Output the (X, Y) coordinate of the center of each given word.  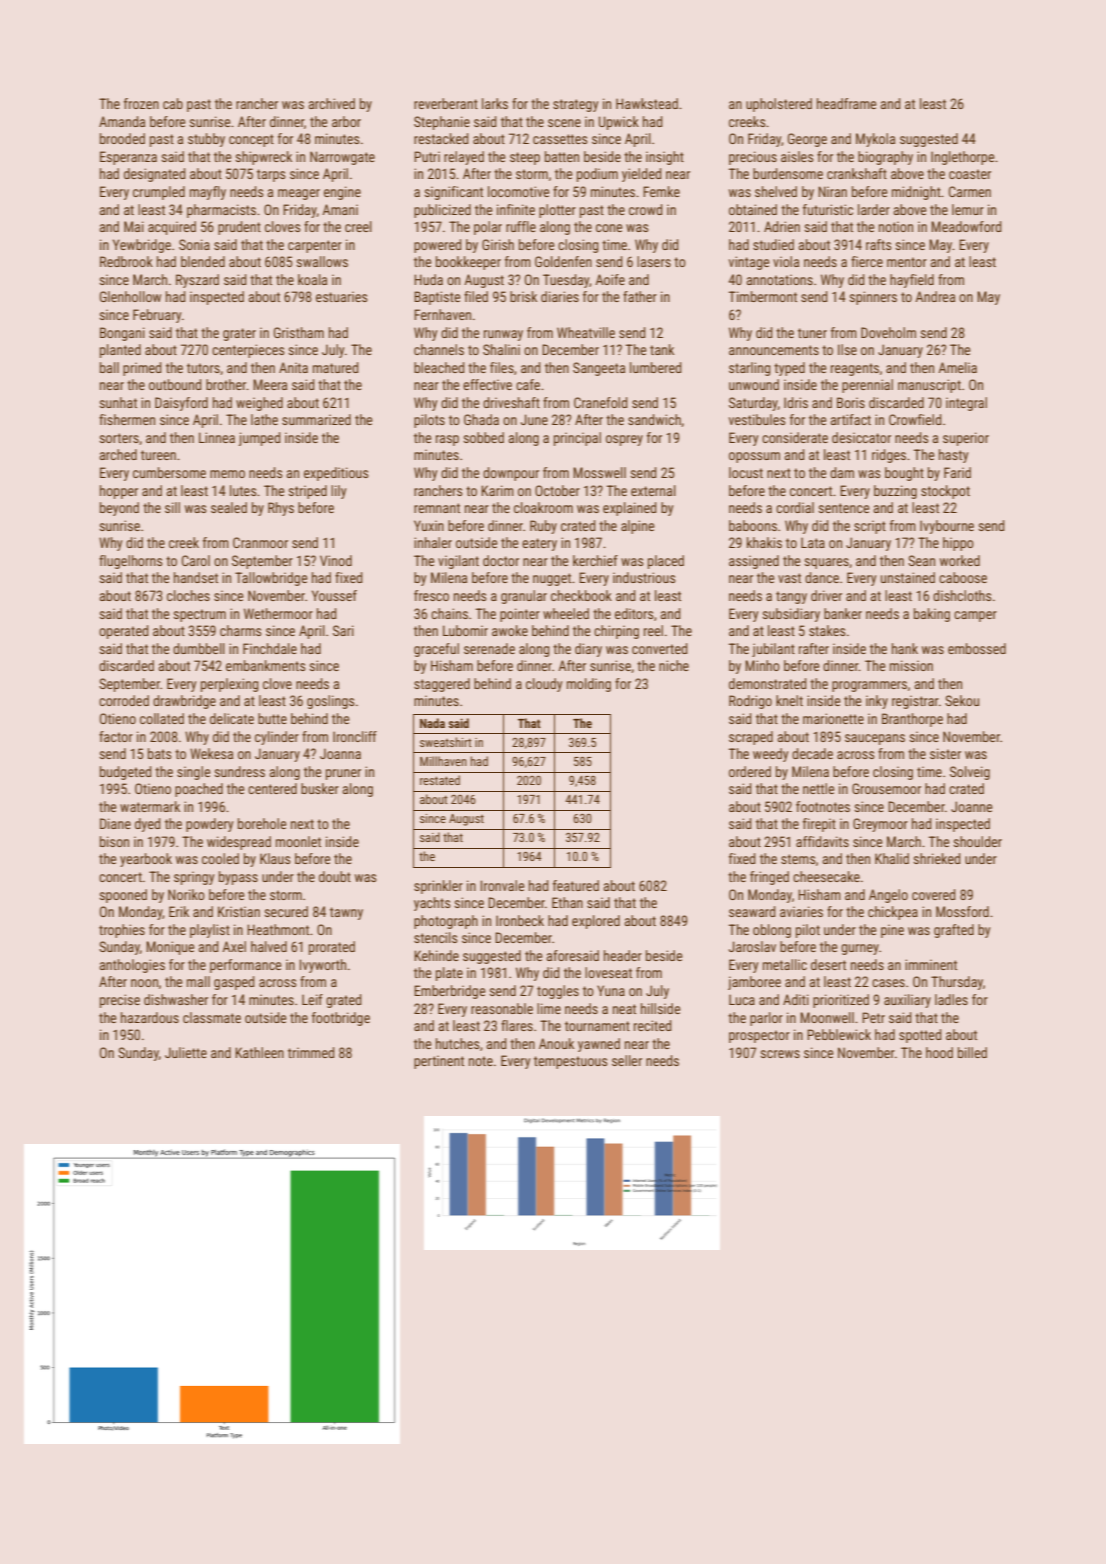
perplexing (230, 685)
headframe (847, 103)
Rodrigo (750, 702)
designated (155, 175)
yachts (432, 904)
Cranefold (601, 402)
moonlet (298, 841)
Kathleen (259, 1052)
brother (226, 384)
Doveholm (888, 332)
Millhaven (443, 761)
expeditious (336, 474)
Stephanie (442, 123)
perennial (867, 386)
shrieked (937, 858)
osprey (624, 440)
